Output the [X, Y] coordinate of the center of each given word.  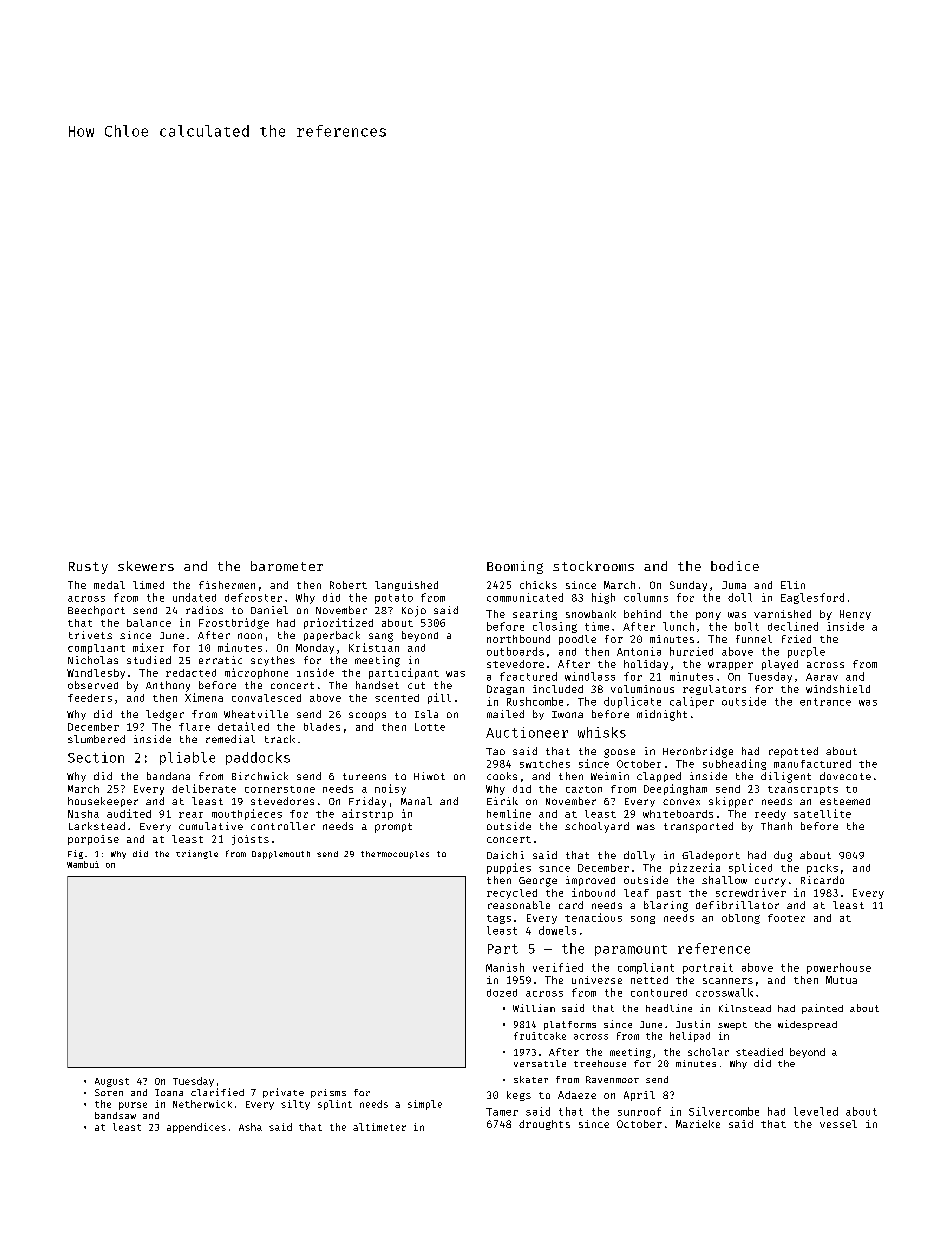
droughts [544, 1125]
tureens [364, 776]
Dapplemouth [281, 855]
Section [96, 757]
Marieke [698, 1124]
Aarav [822, 677]
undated [194, 597]
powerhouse [839, 968]
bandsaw [115, 1115]
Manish [505, 967]
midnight [662, 715]
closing [555, 627]
